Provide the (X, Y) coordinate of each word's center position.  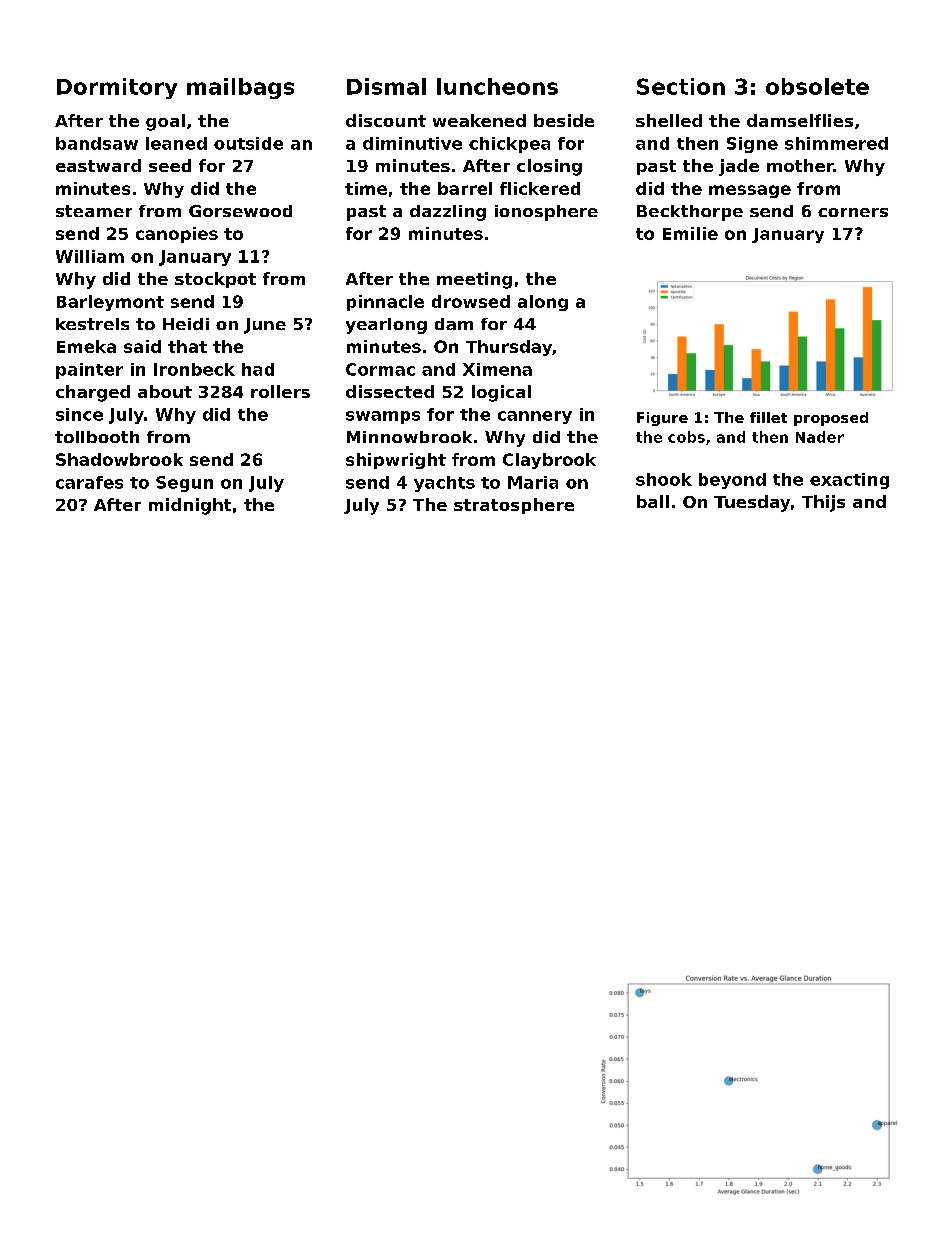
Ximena (497, 369)
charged (93, 393)
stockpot (215, 280)
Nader (820, 437)
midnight (190, 506)
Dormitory (117, 88)
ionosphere (546, 213)
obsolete (817, 86)
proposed (831, 419)
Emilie (690, 233)
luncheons (497, 86)
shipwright (396, 461)
